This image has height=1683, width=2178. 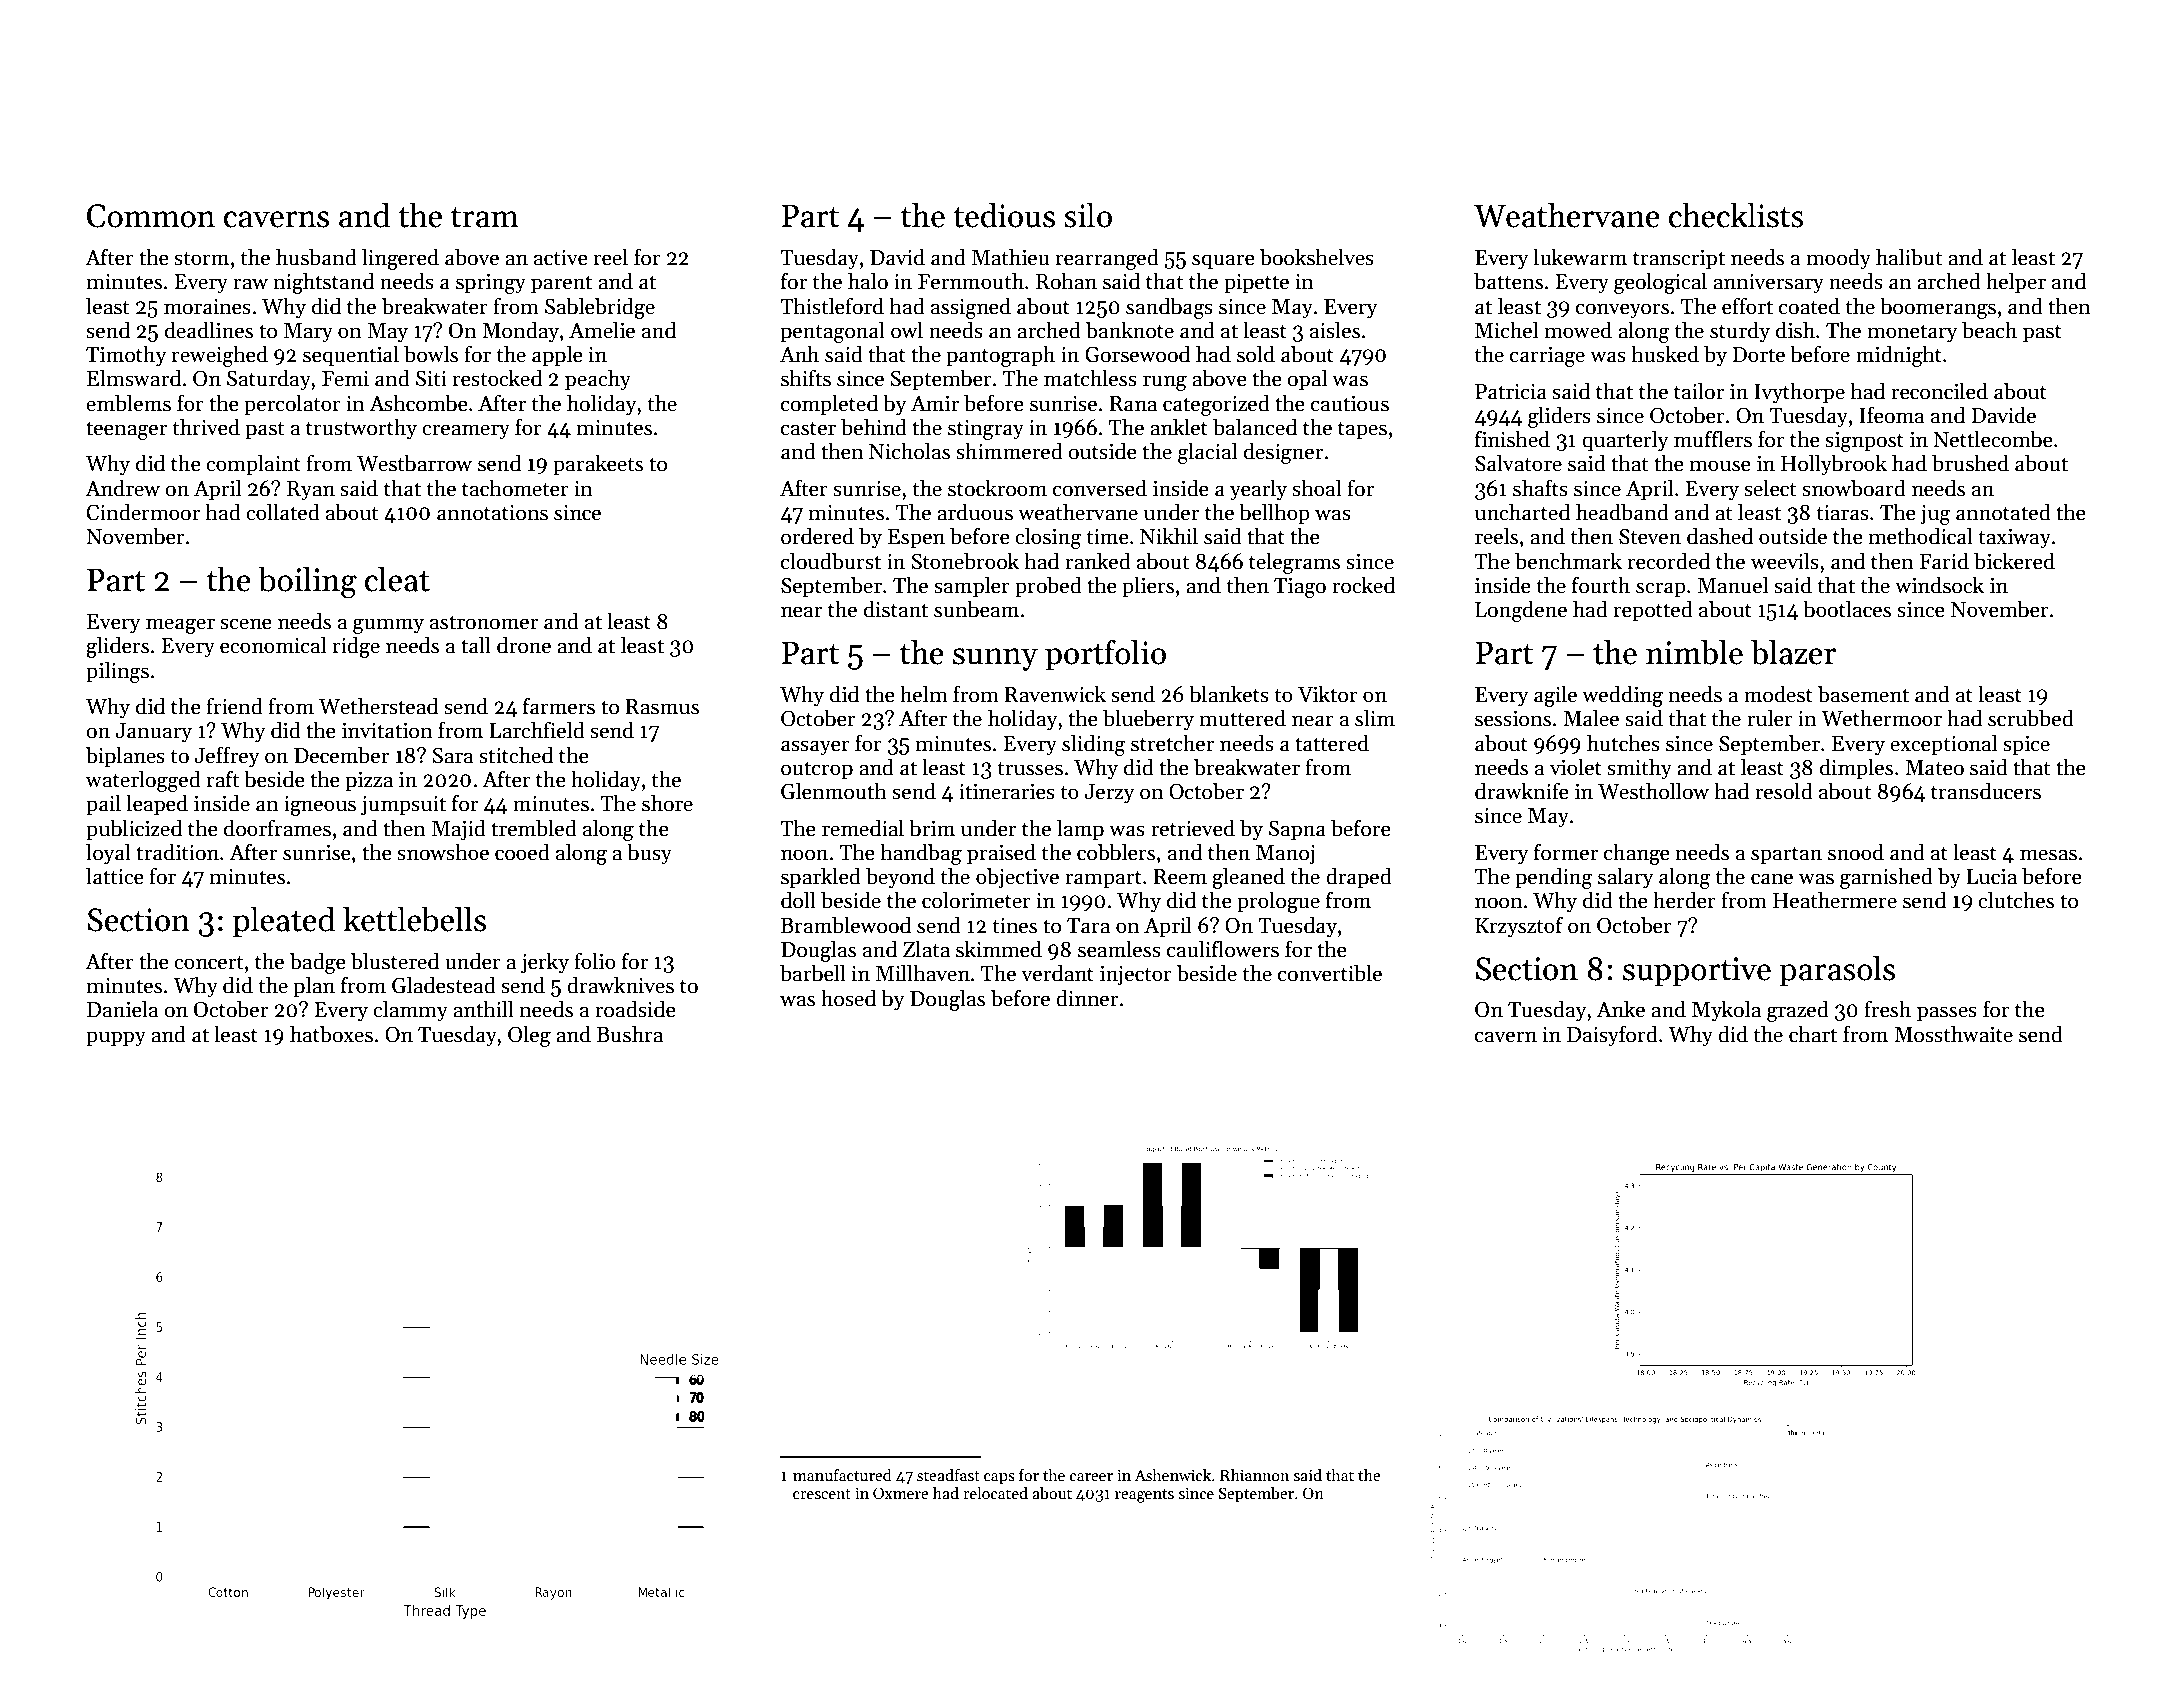 What do you see at coordinates (900, 878) in the image?
I see `beyond` at bounding box center [900, 878].
